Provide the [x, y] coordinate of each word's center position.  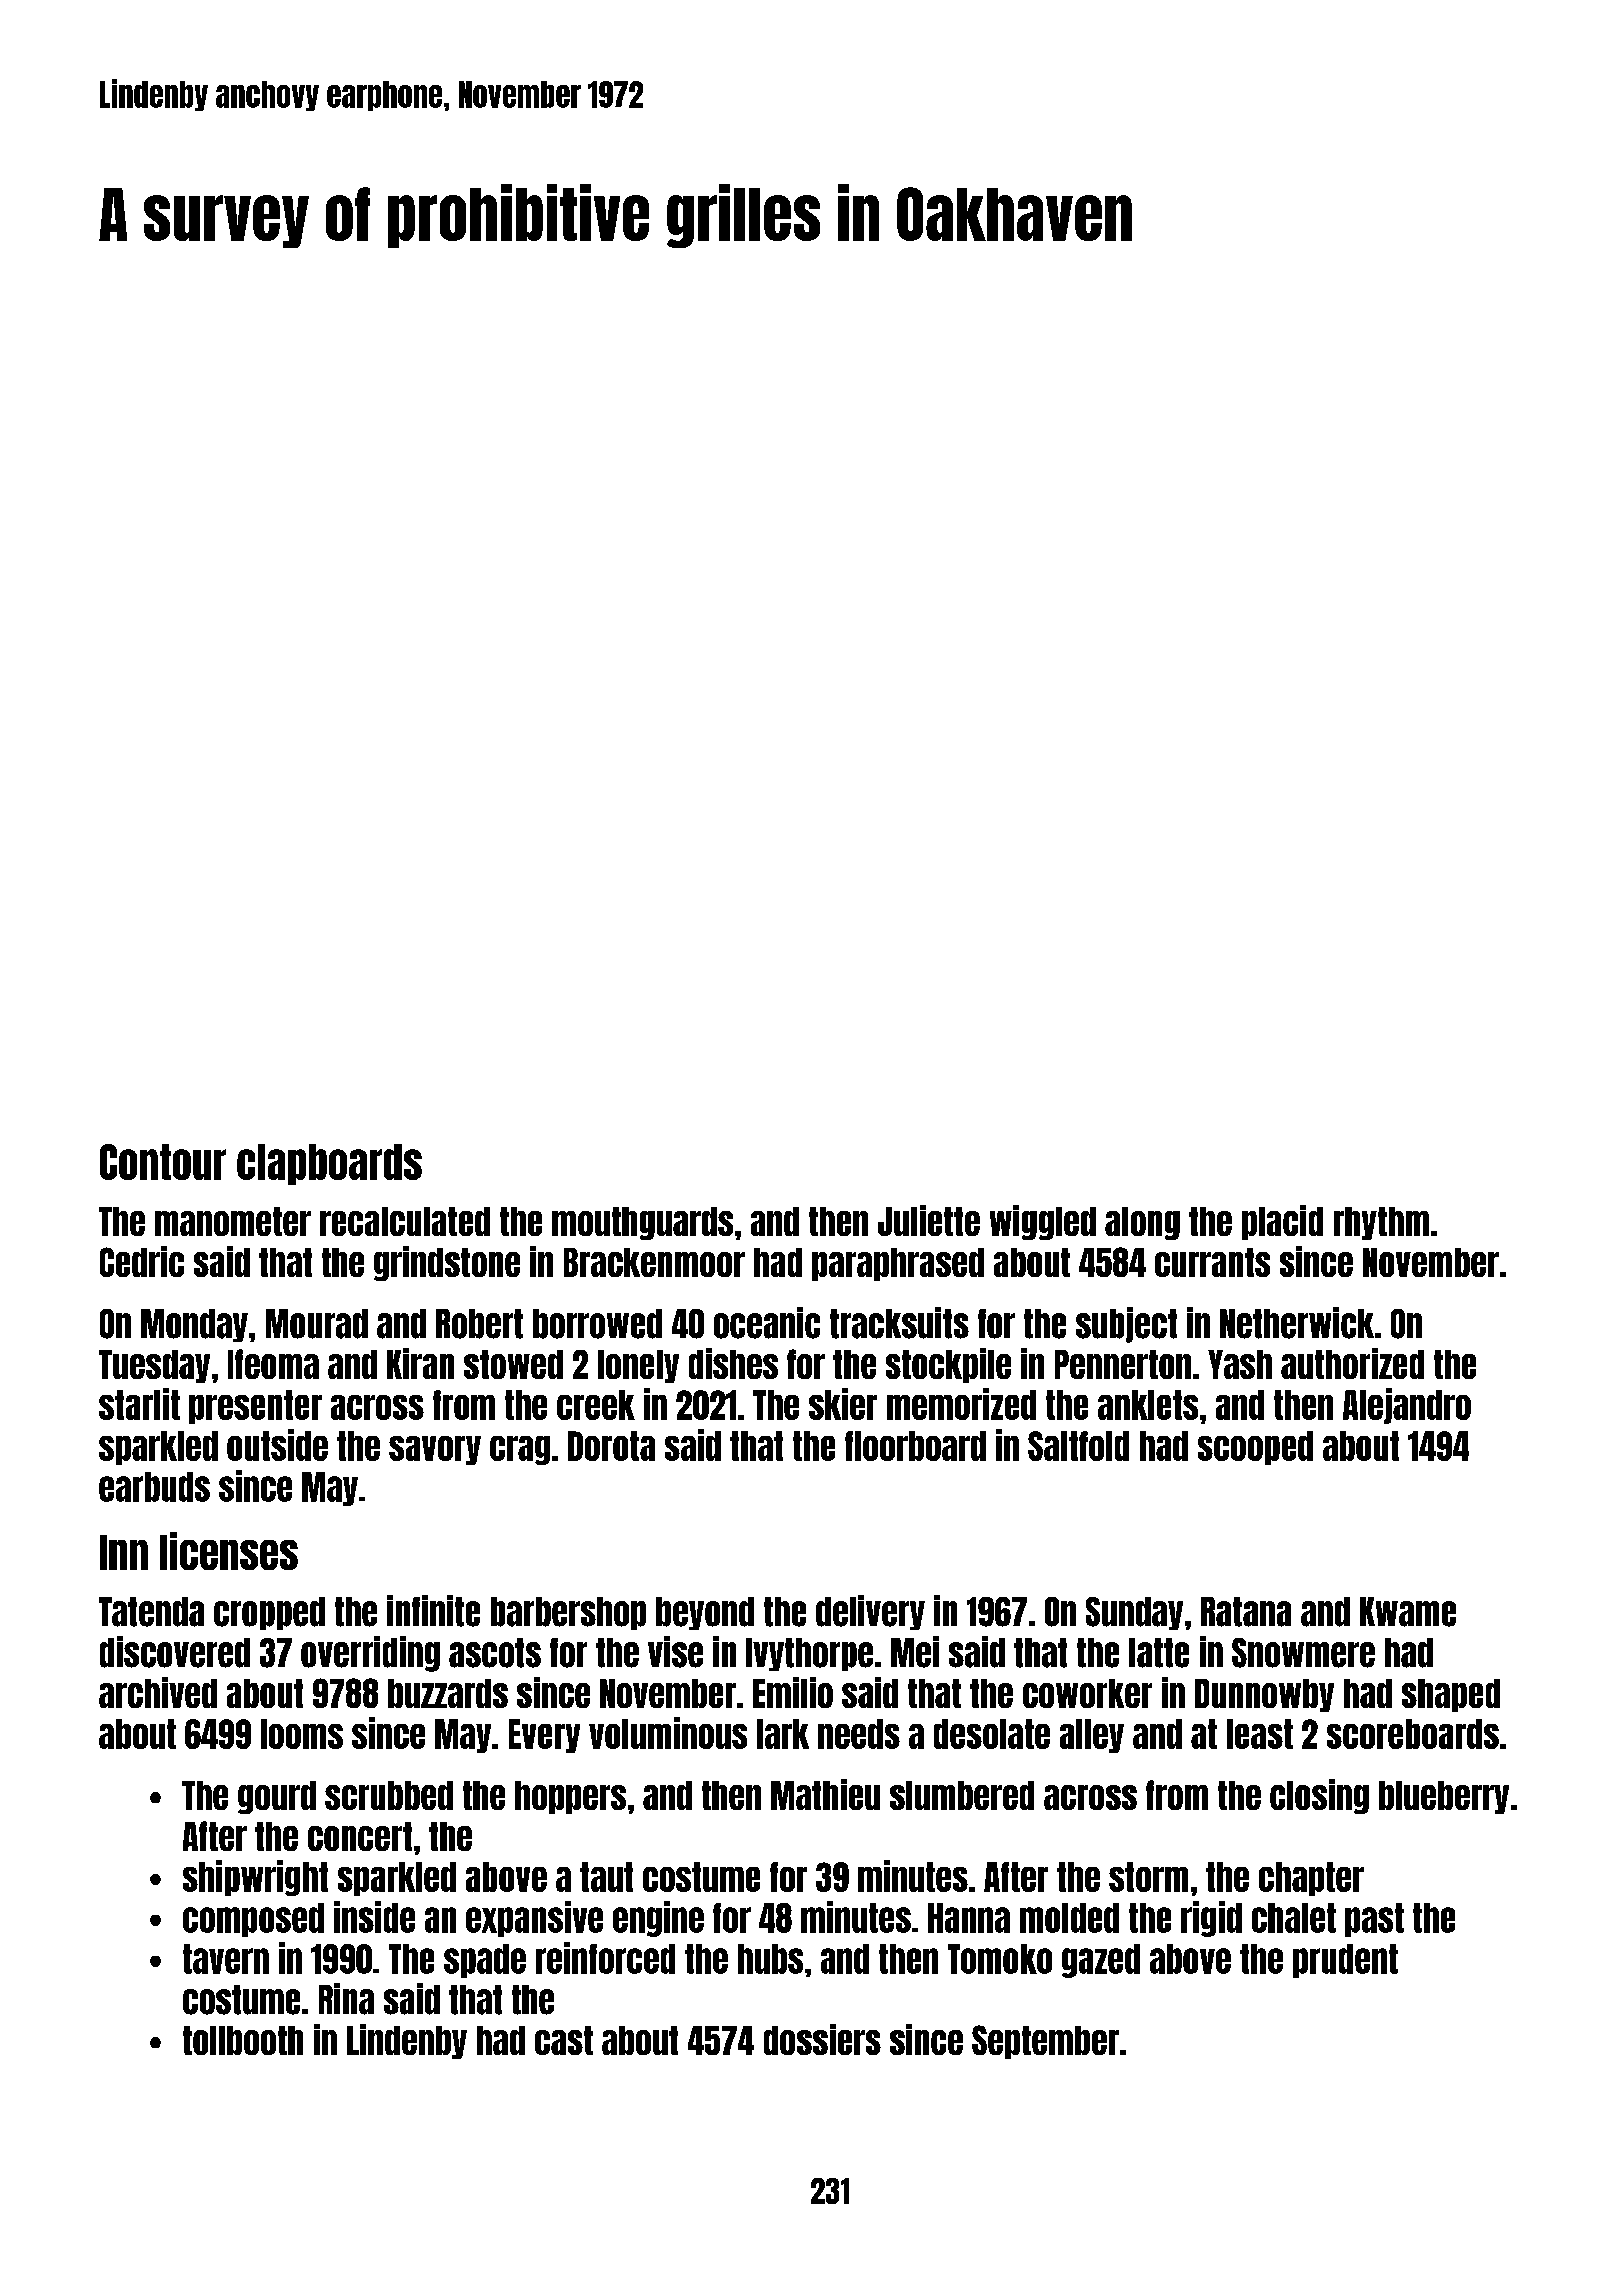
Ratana [1246, 1612]
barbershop [568, 1613]
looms [302, 1734]
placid [1282, 1222]
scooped [1255, 1448]
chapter [1311, 1879]
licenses [229, 1551]
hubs [770, 1959]
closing [1319, 1796]
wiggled [1043, 1222]
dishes [733, 1363]
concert [360, 1836]
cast [564, 2040]
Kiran [420, 1363]
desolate [992, 1734]
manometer [233, 1221]
